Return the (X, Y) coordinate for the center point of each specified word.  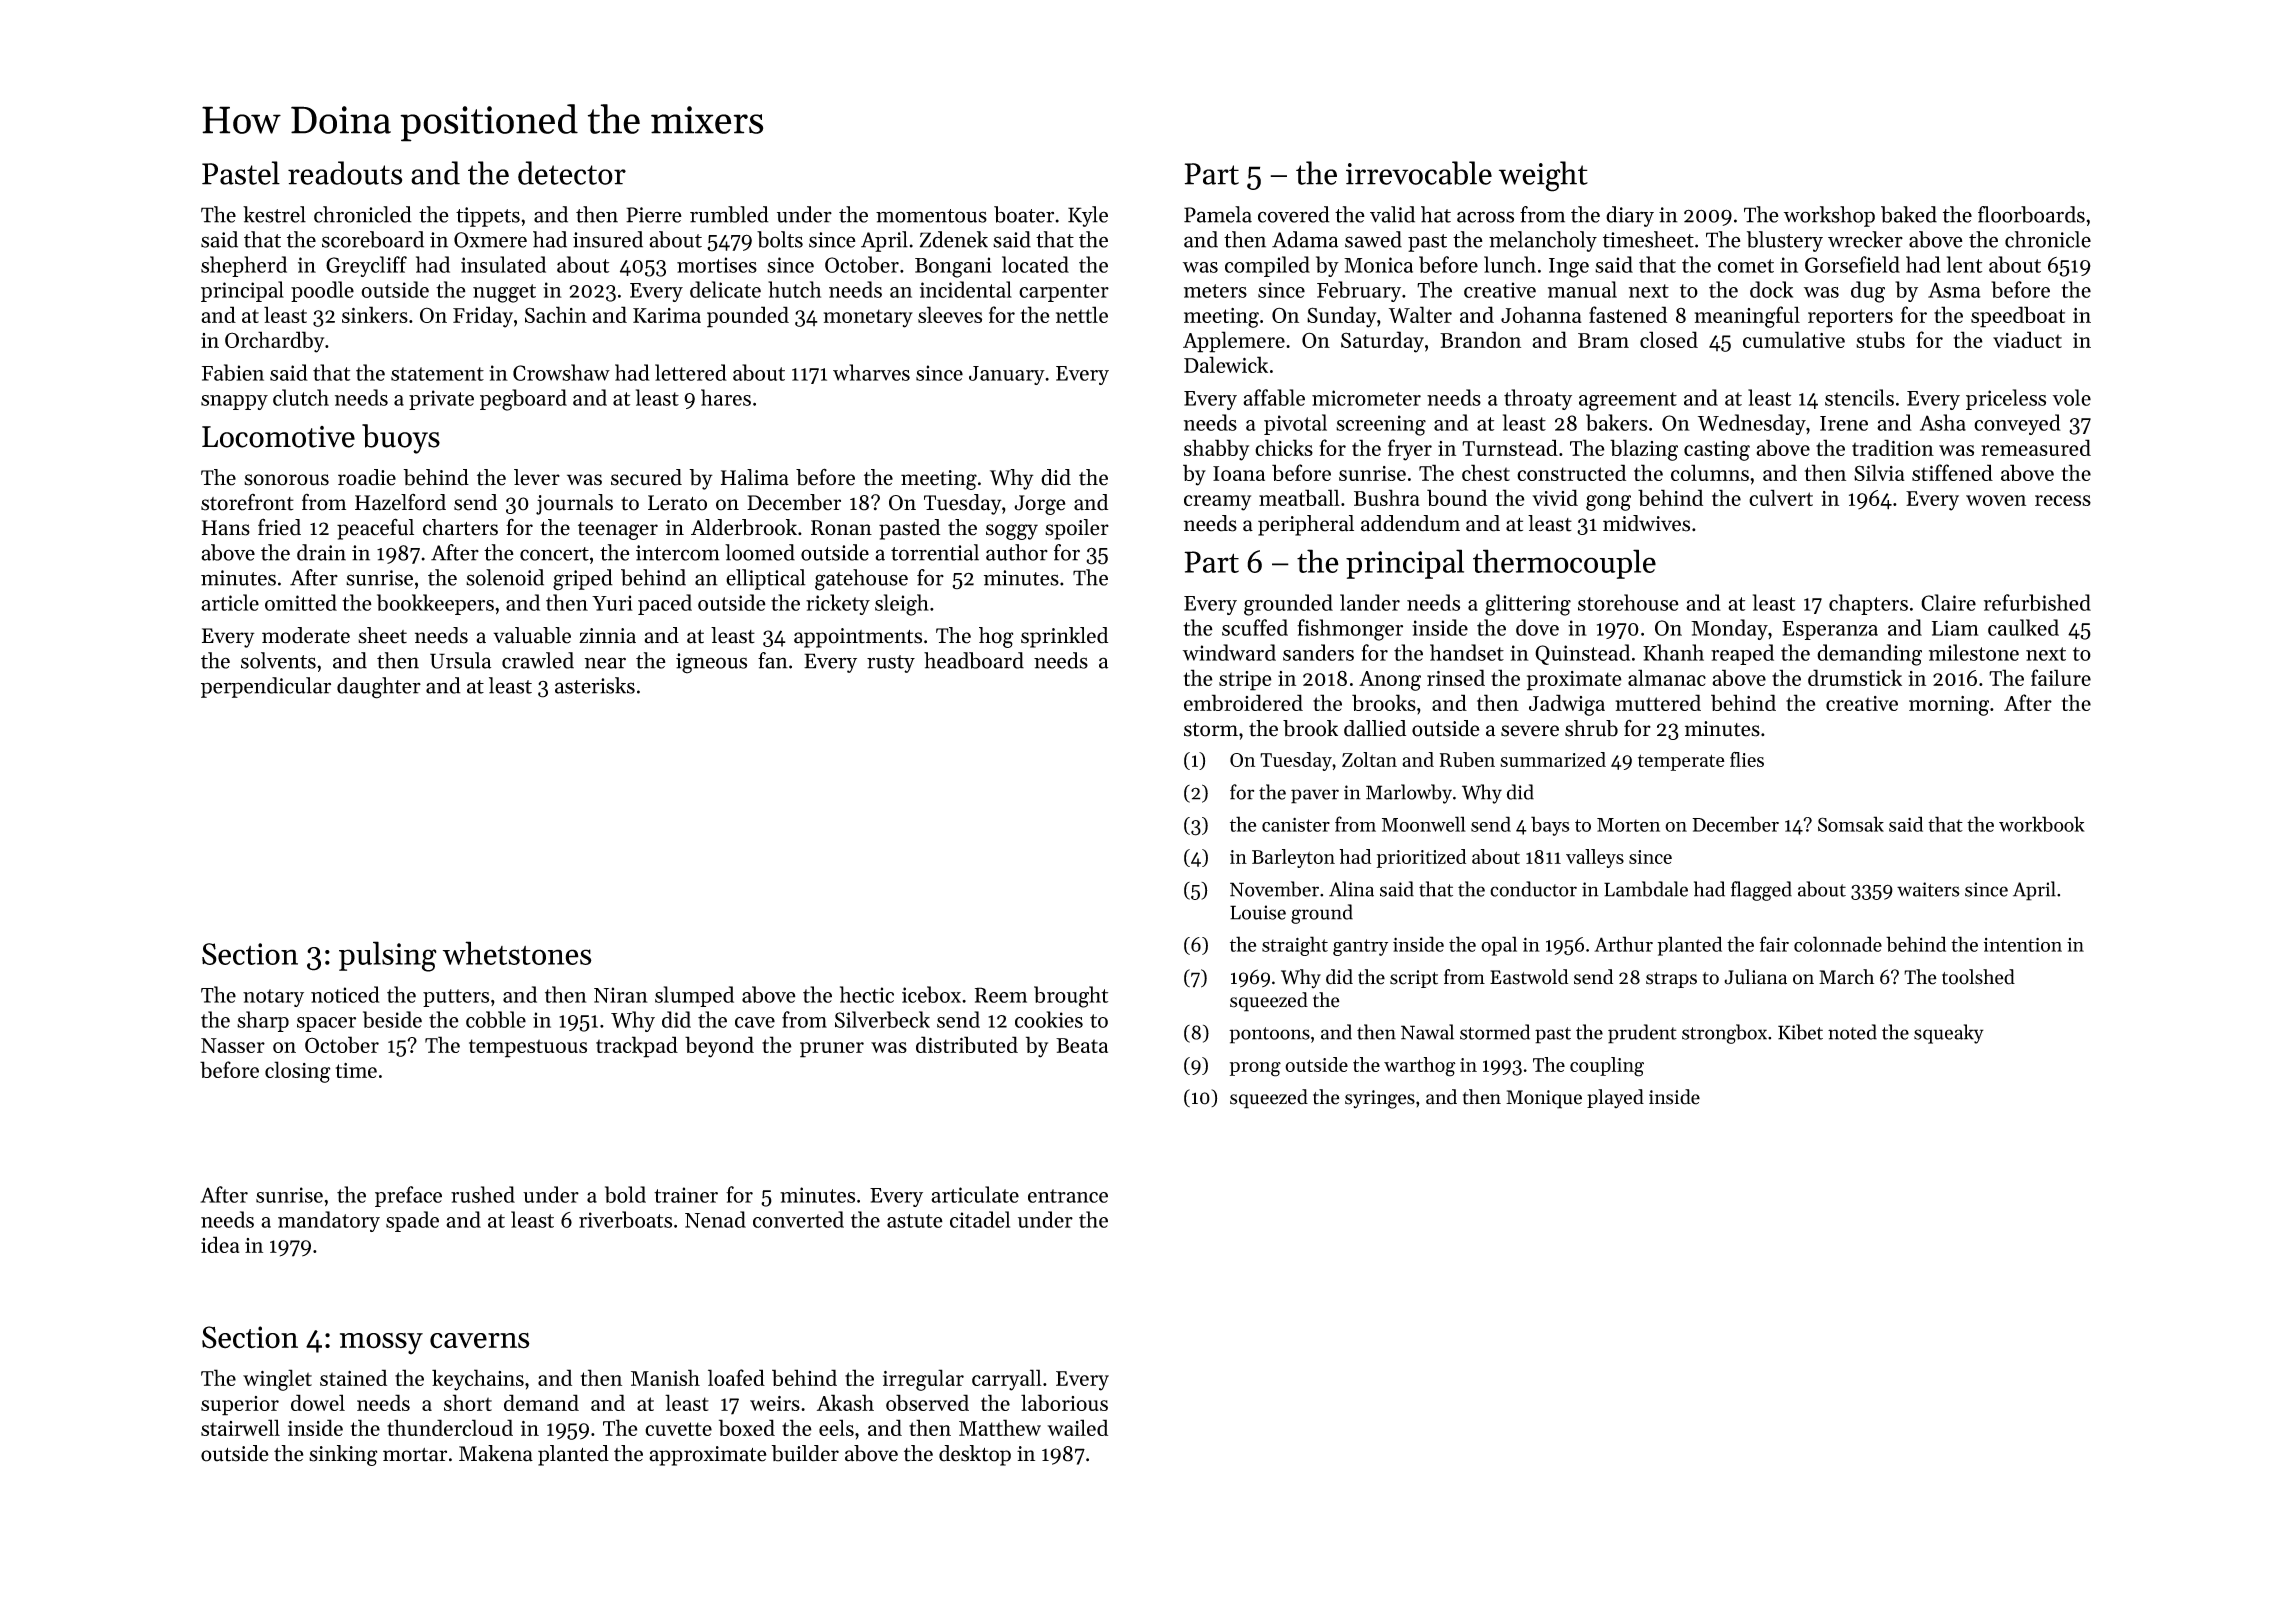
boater (1024, 214)
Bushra (1387, 497)
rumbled (729, 214)
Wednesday (1752, 424)
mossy (381, 1344)
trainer (686, 1195)
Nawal (1427, 1032)
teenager (618, 531)
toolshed (1978, 977)
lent (1964, 264)
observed (927, 1402)
